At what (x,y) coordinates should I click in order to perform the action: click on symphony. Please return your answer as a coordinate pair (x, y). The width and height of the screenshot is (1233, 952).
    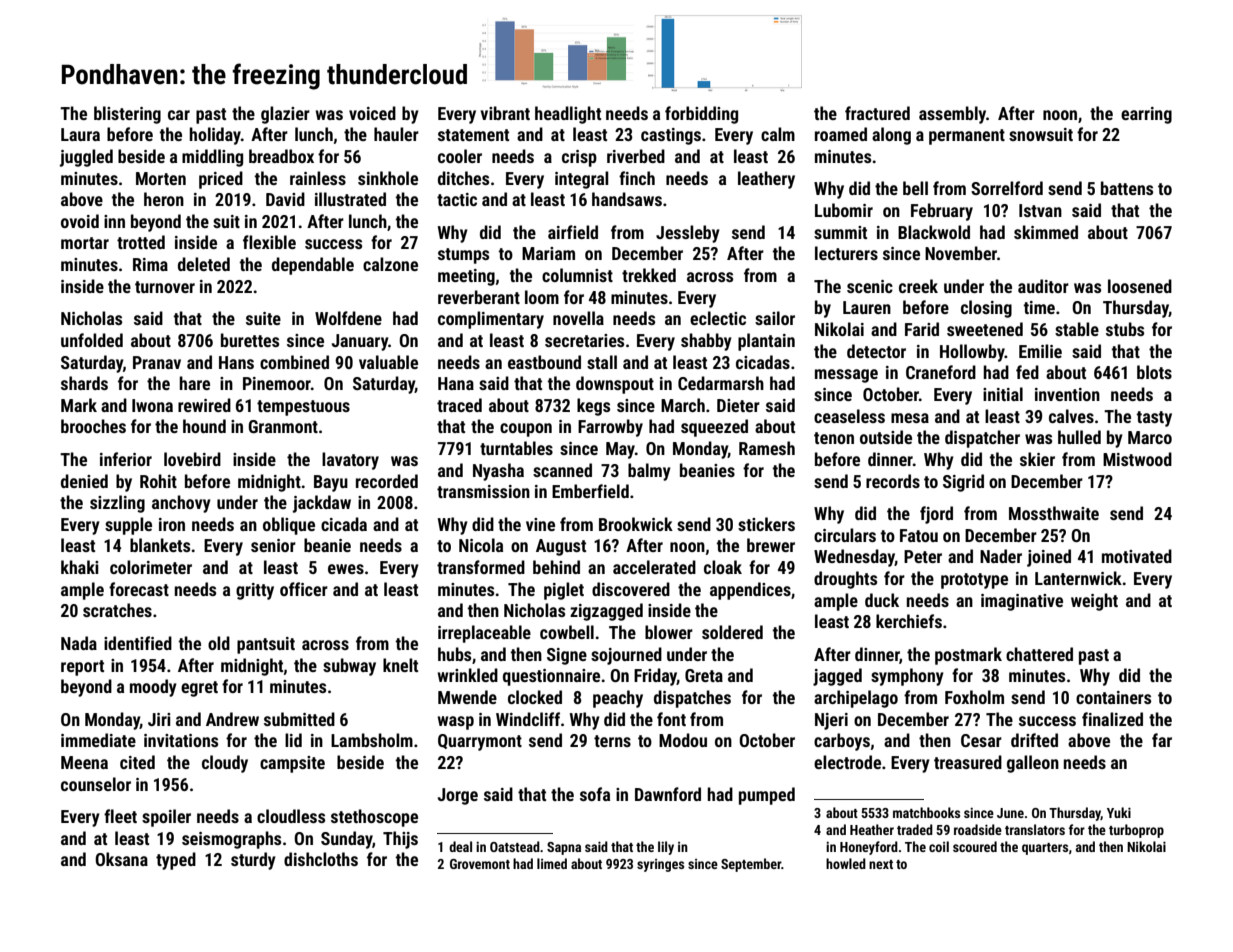
    Looking at the image, I should click on (907, 677).
